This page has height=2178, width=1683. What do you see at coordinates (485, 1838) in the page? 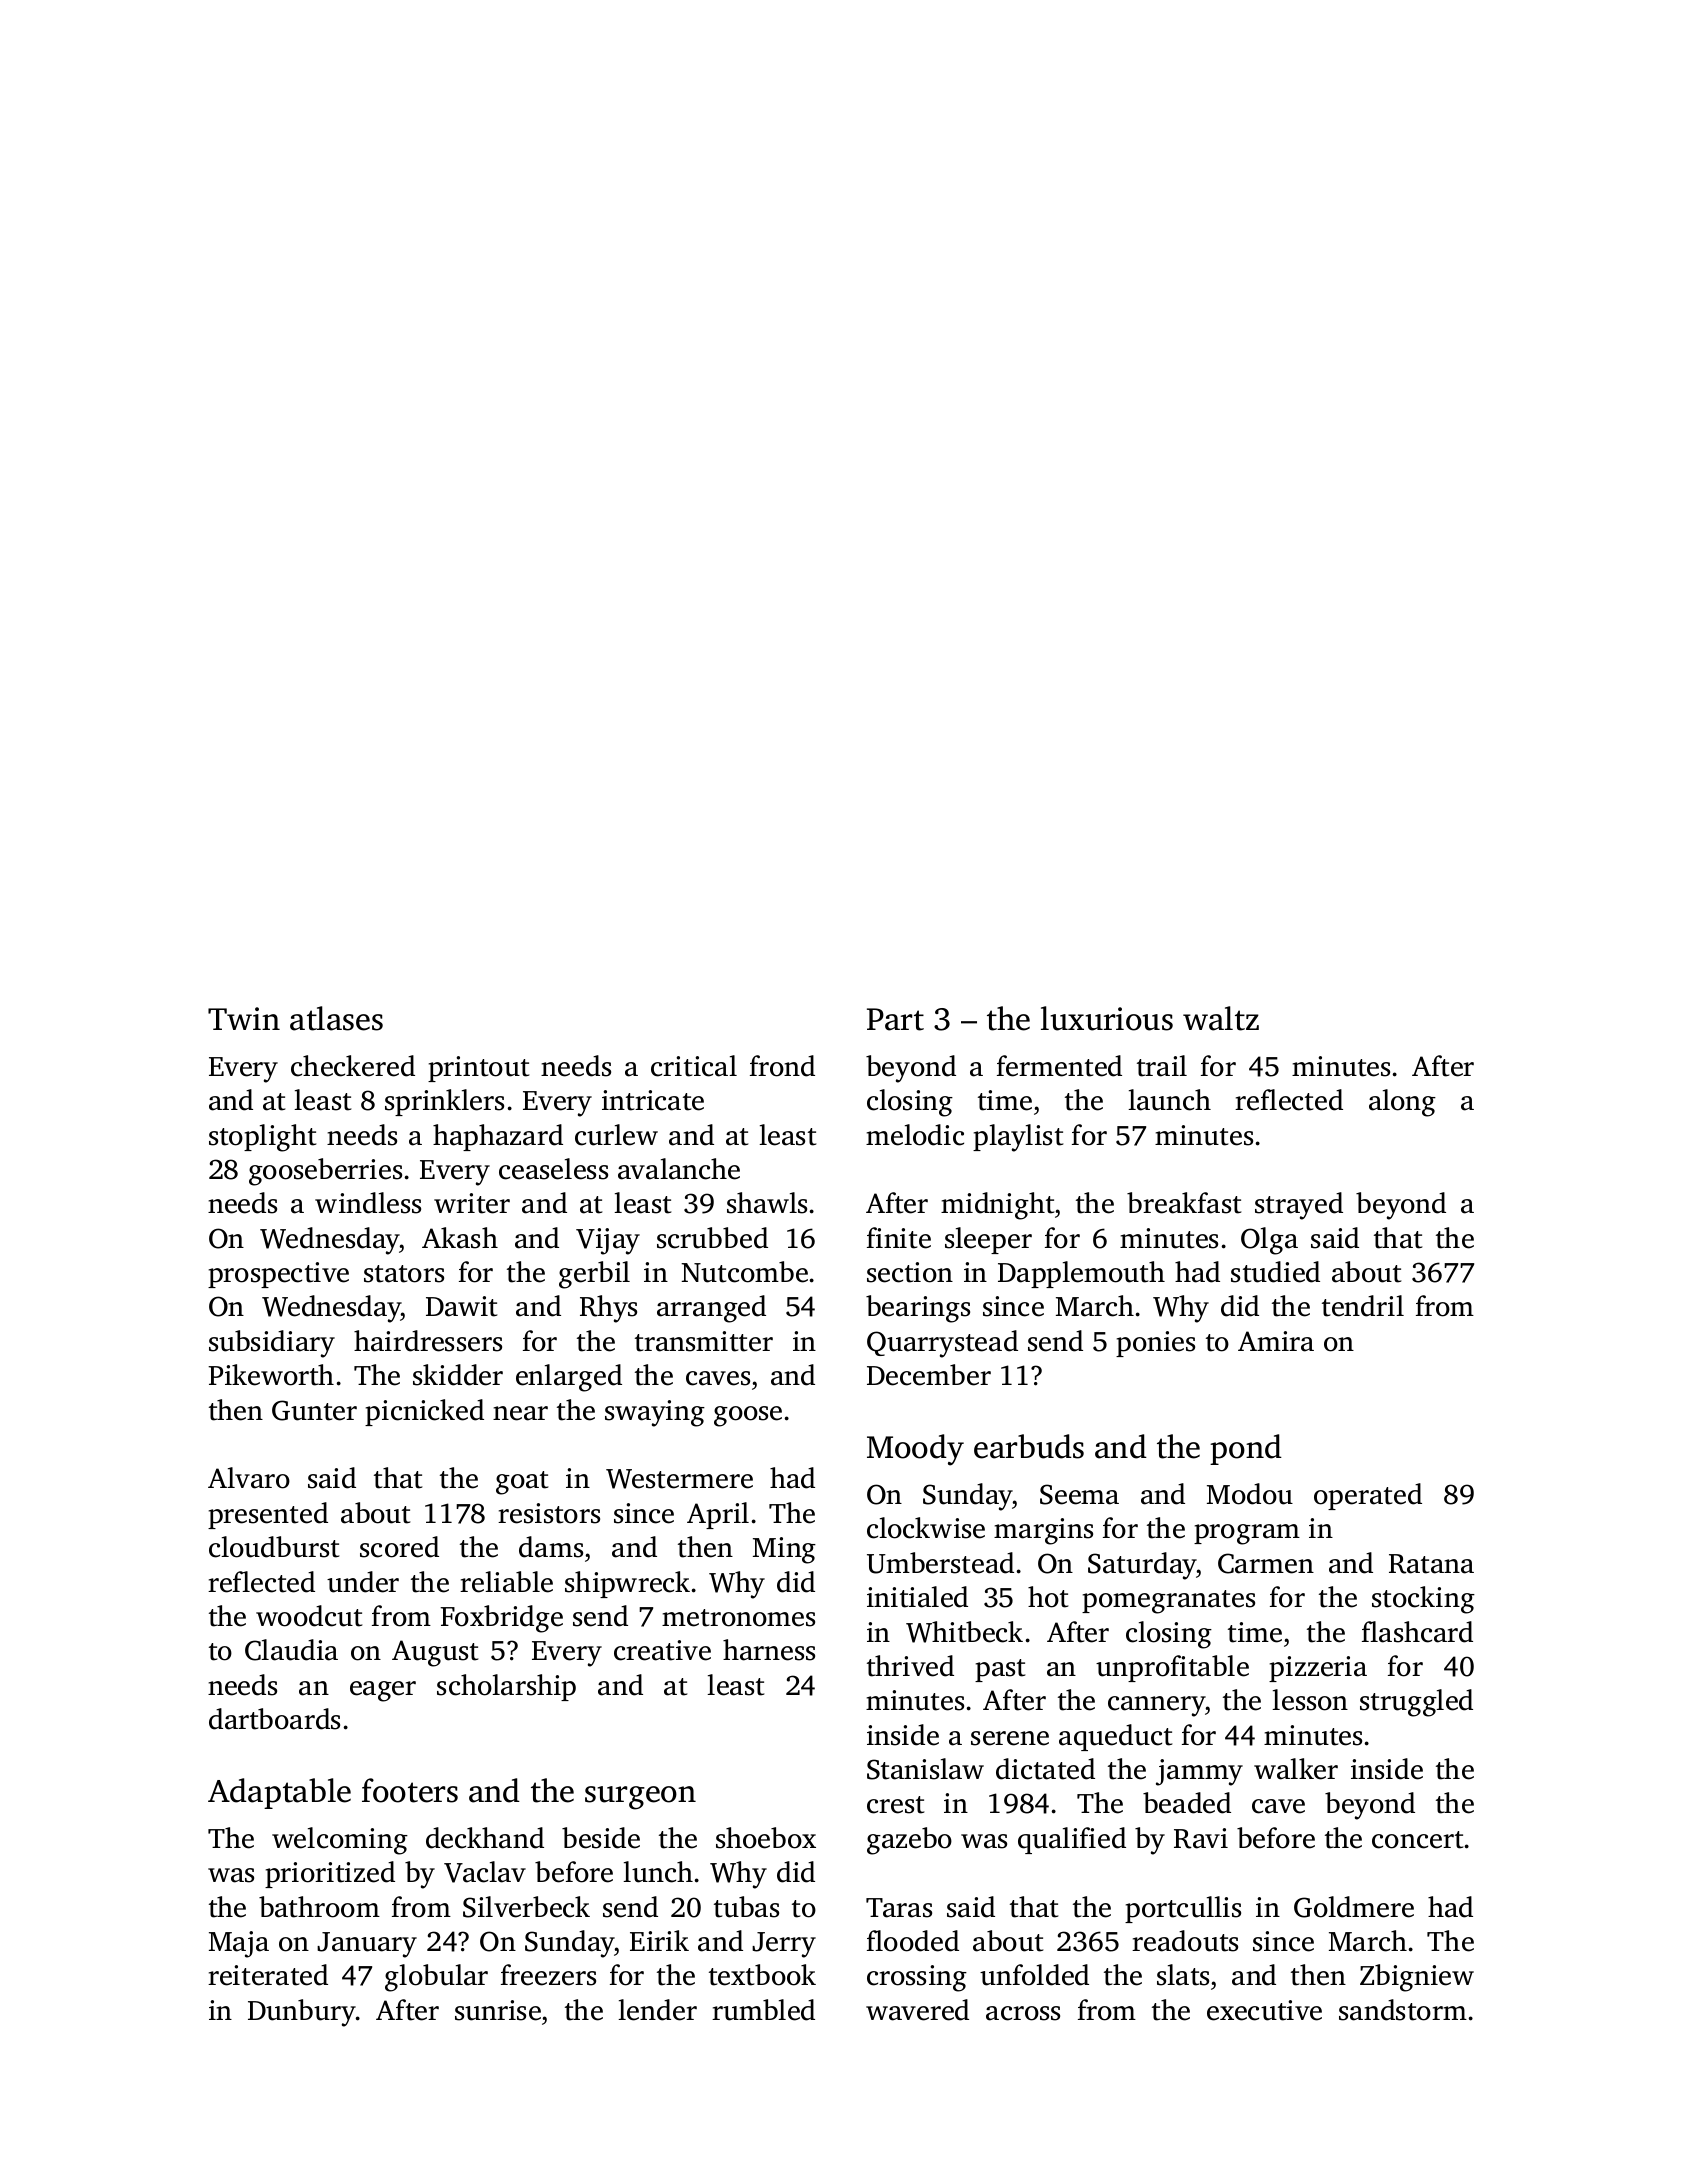
I see `deckhand` at bounding box center [485, 1838].
